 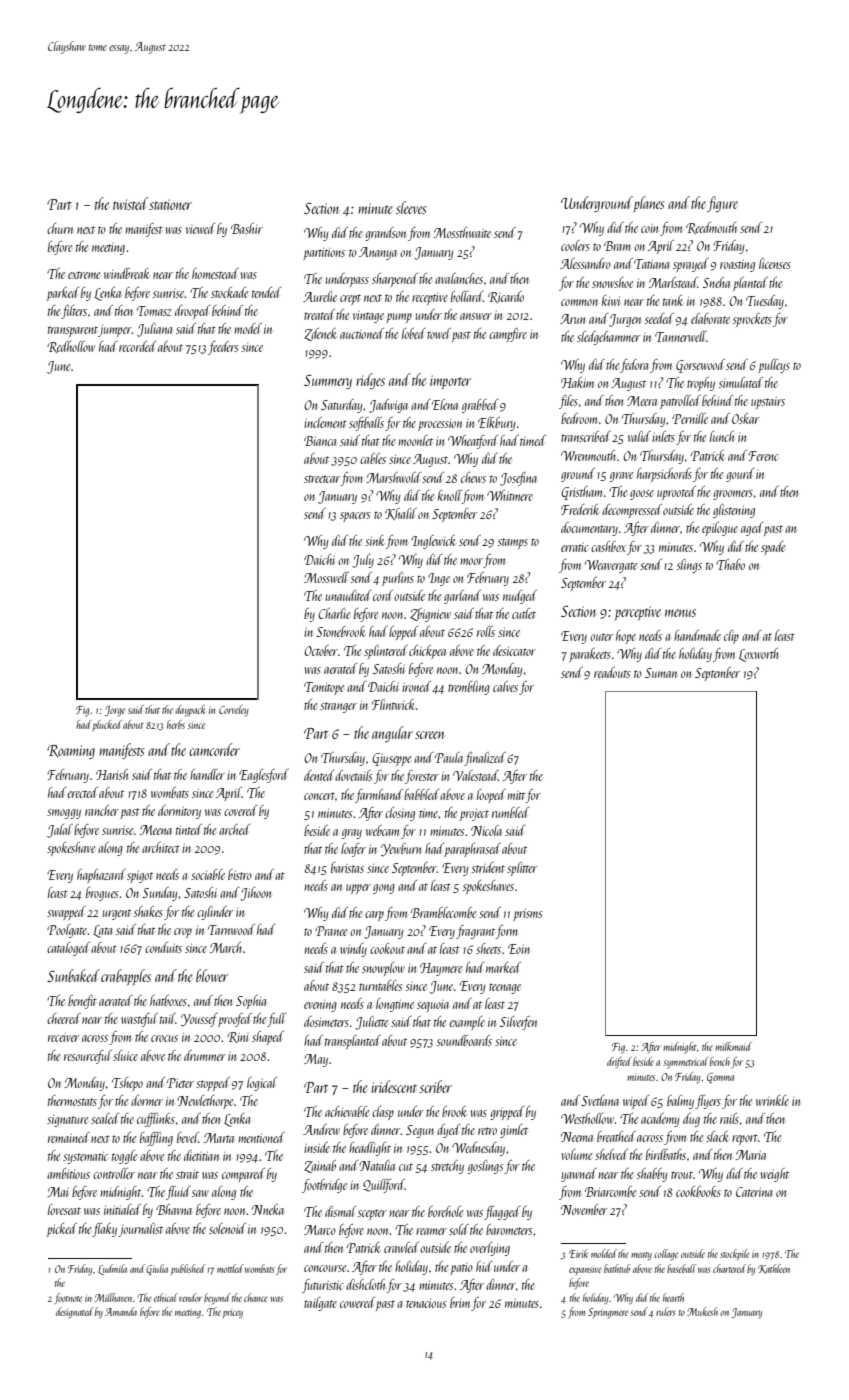 What do you see at coordinates (733, 1046) in the document?
I see `milkmaid` at bounding box center [733, 1046].
